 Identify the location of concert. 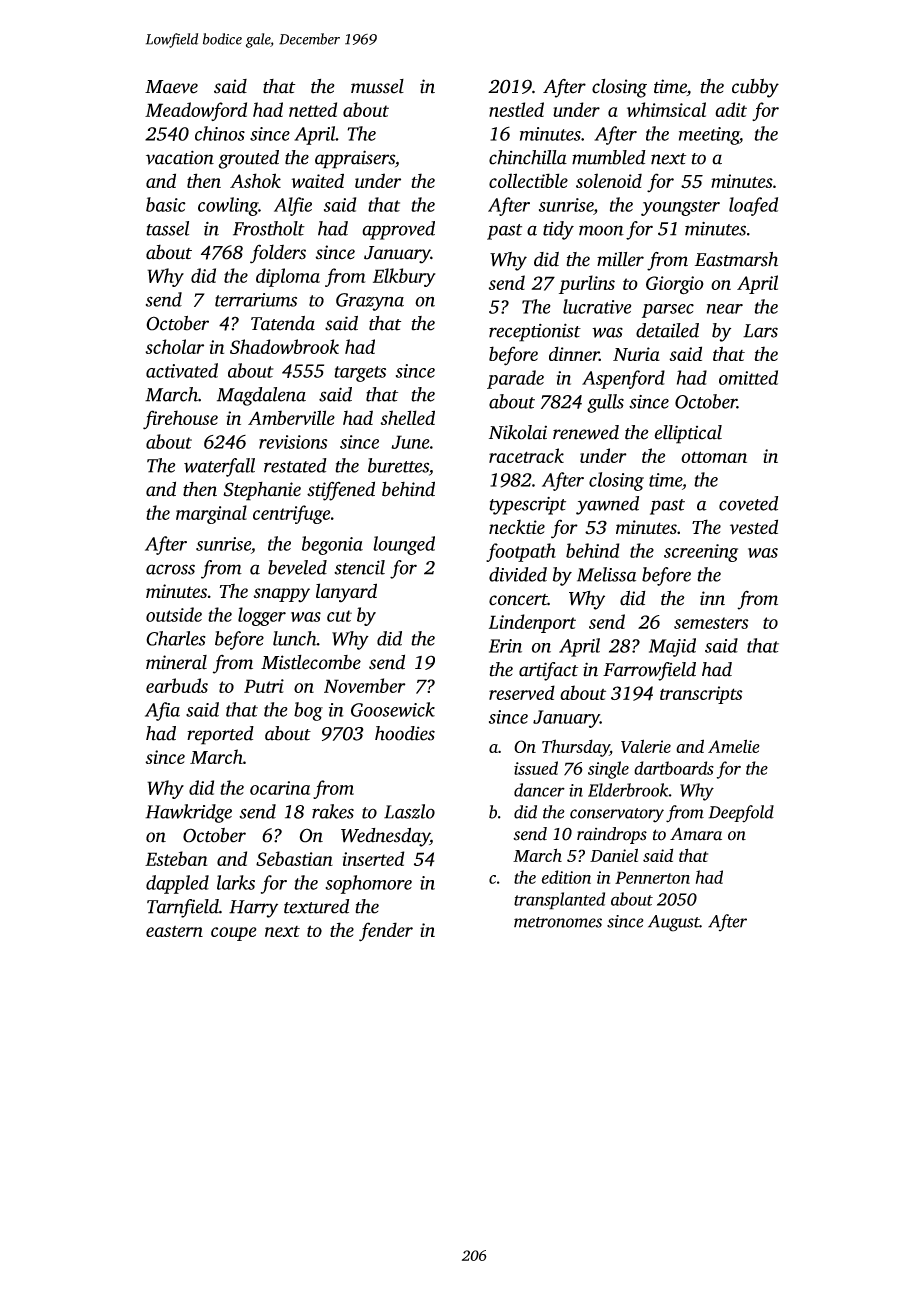
(518, 600).
